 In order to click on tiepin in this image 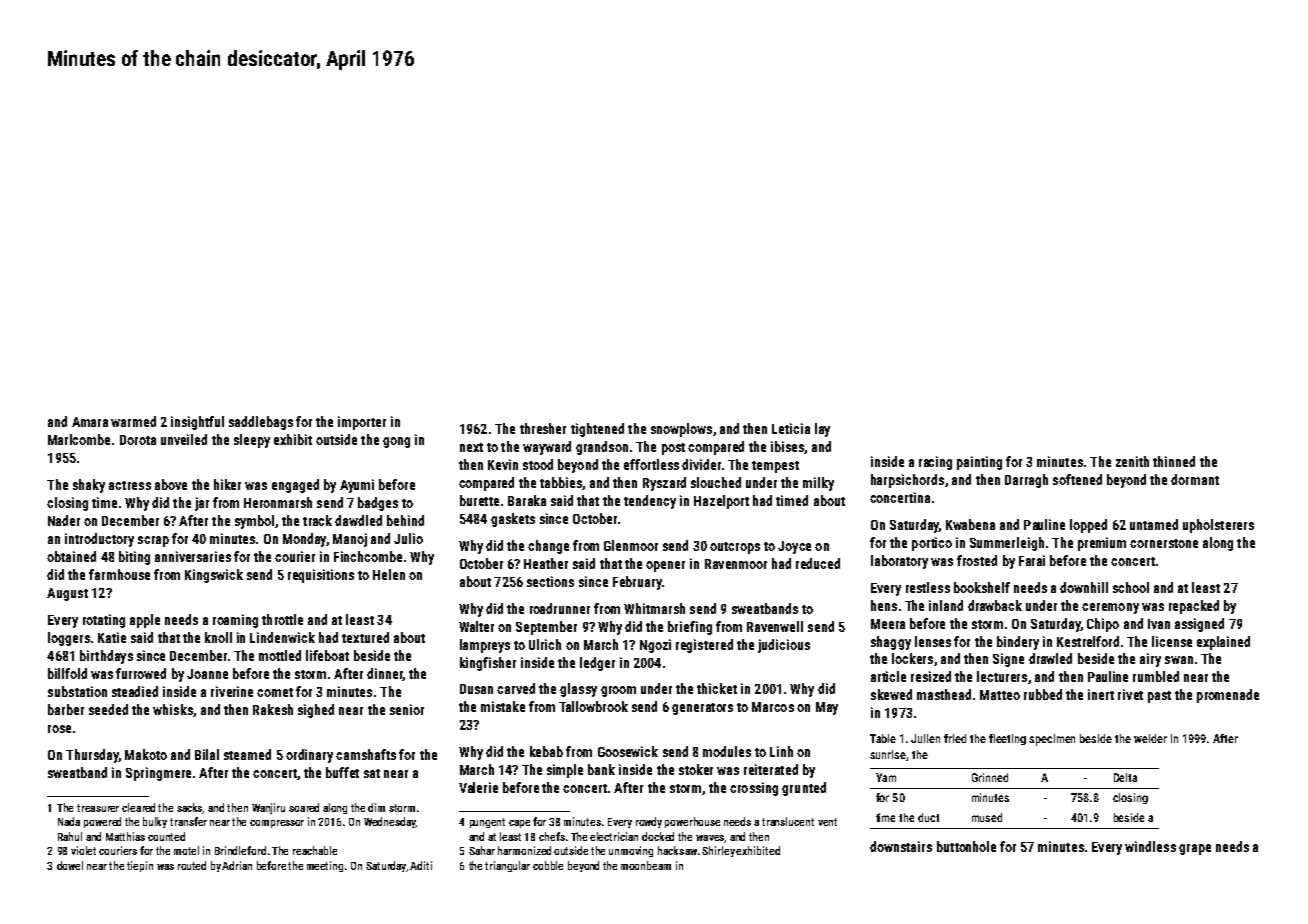, I will do `click(140, 866)`.
